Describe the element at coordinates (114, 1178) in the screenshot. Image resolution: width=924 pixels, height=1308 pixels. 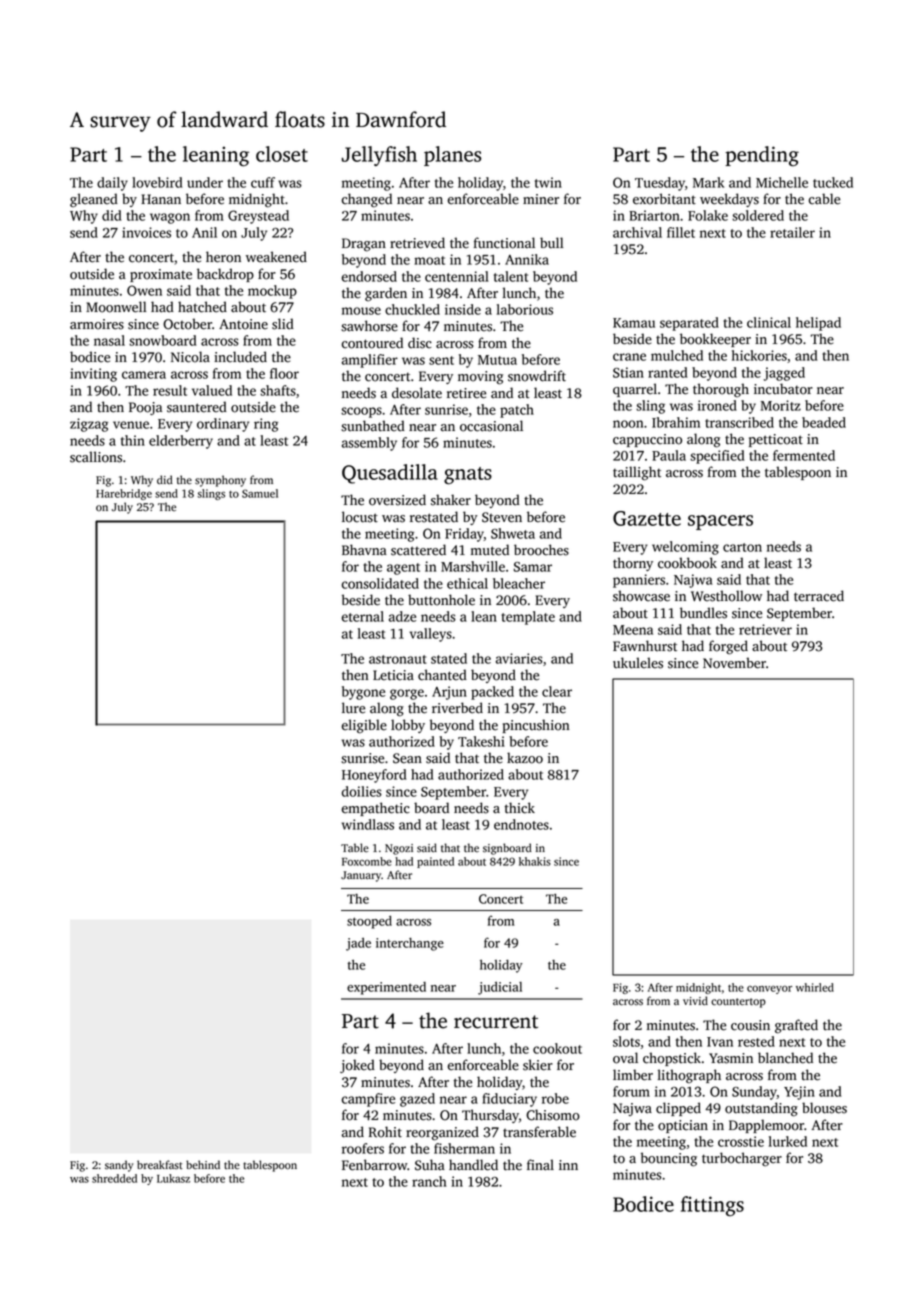
I see `shredded` at that location.
